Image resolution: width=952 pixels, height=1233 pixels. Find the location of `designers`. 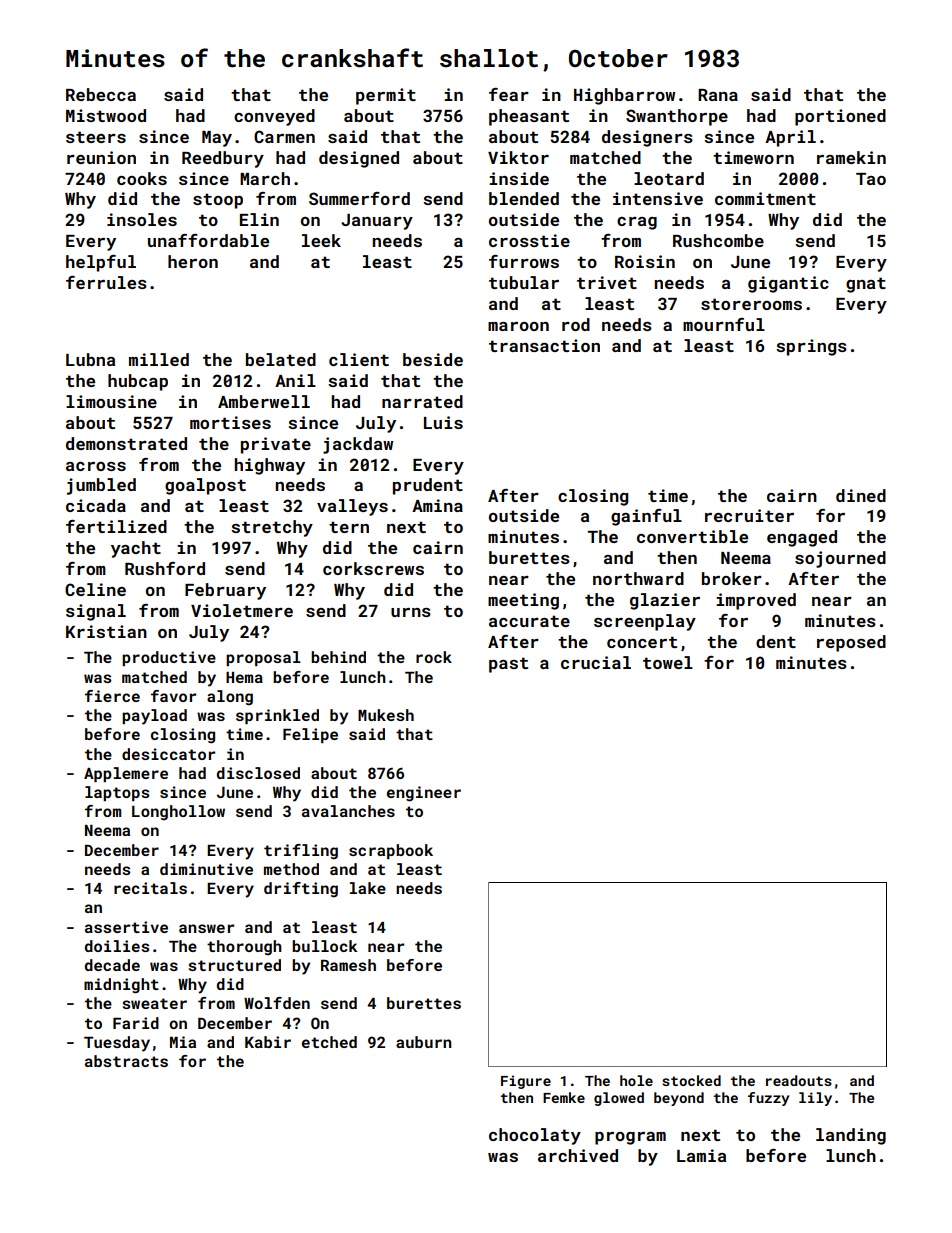

designers is located at coordinates (647, 138).
